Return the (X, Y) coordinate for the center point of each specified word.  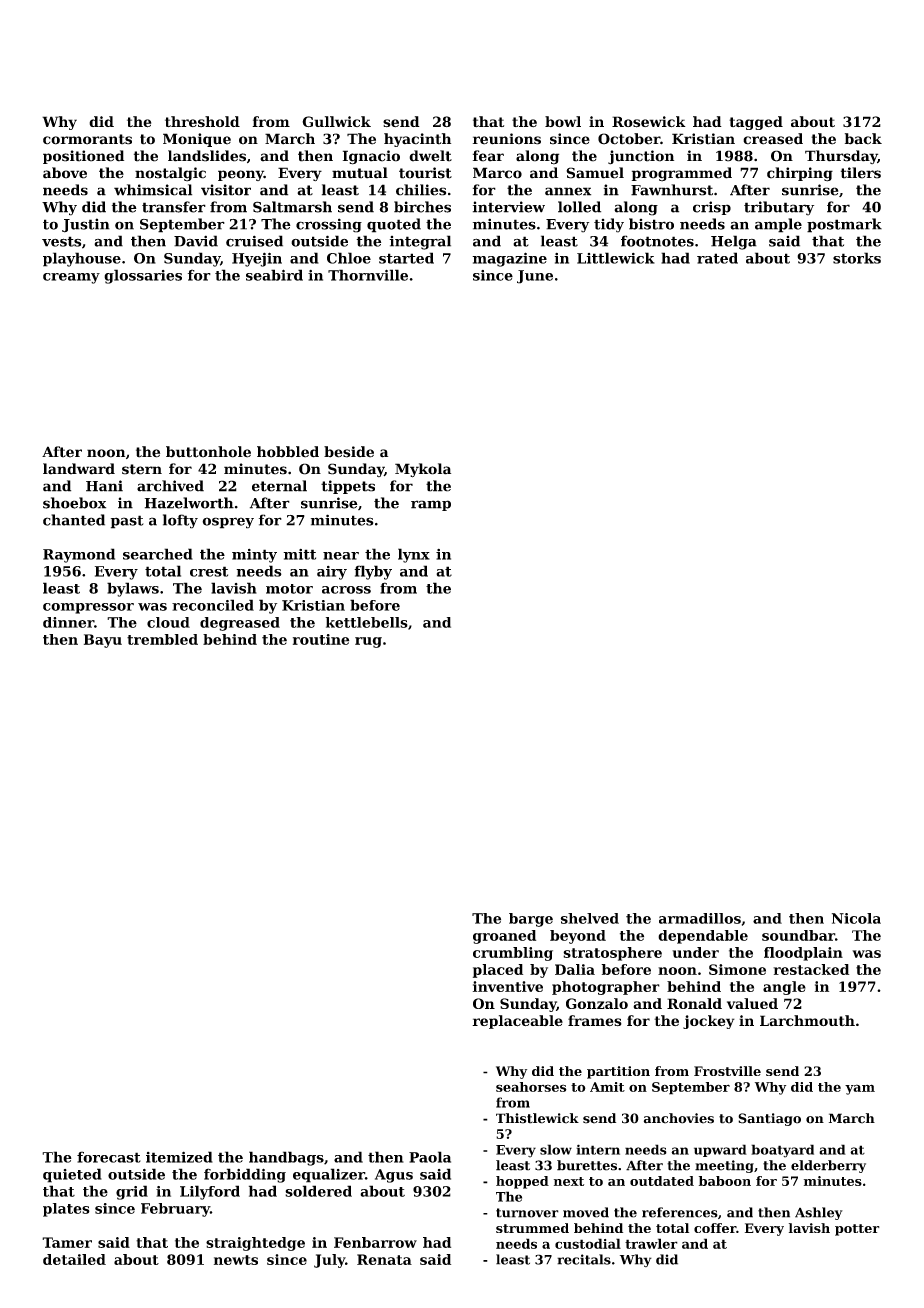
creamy (71, 278)
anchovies (679, 1118)
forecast (109, 1157)
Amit (607, 1087)
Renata (384, 1259)
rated (717, 258)
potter (857, 1230)
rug (368, 642)
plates (66, 1210)
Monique (197, 140)
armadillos (700, 918)
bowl (563, 121)
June (535, 277)
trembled (162, 639)
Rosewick (649, 122)
